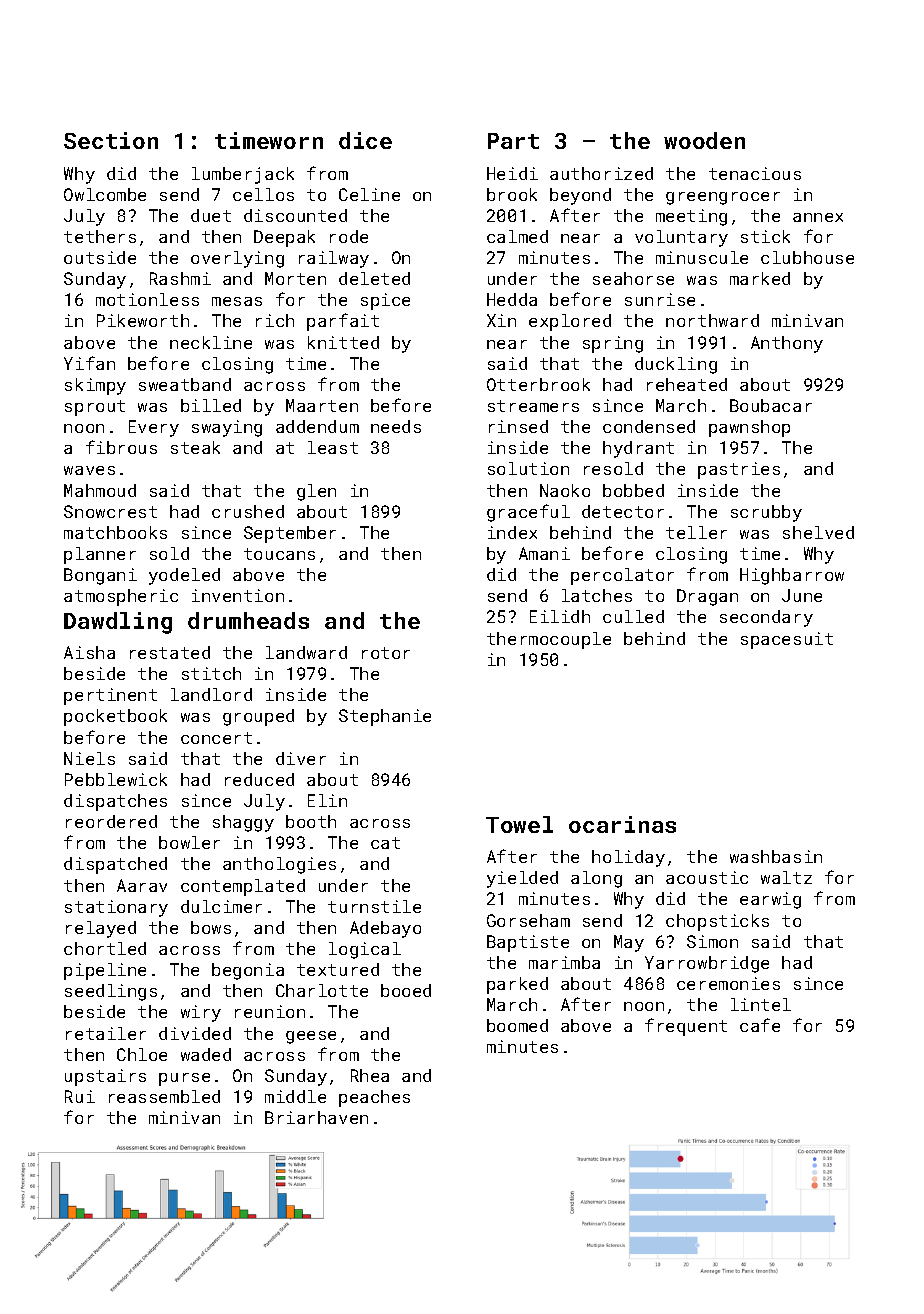  What do you see at coordinates (295, 1096) in the page?
I see `middle` at bounding box center [295, 1096].
